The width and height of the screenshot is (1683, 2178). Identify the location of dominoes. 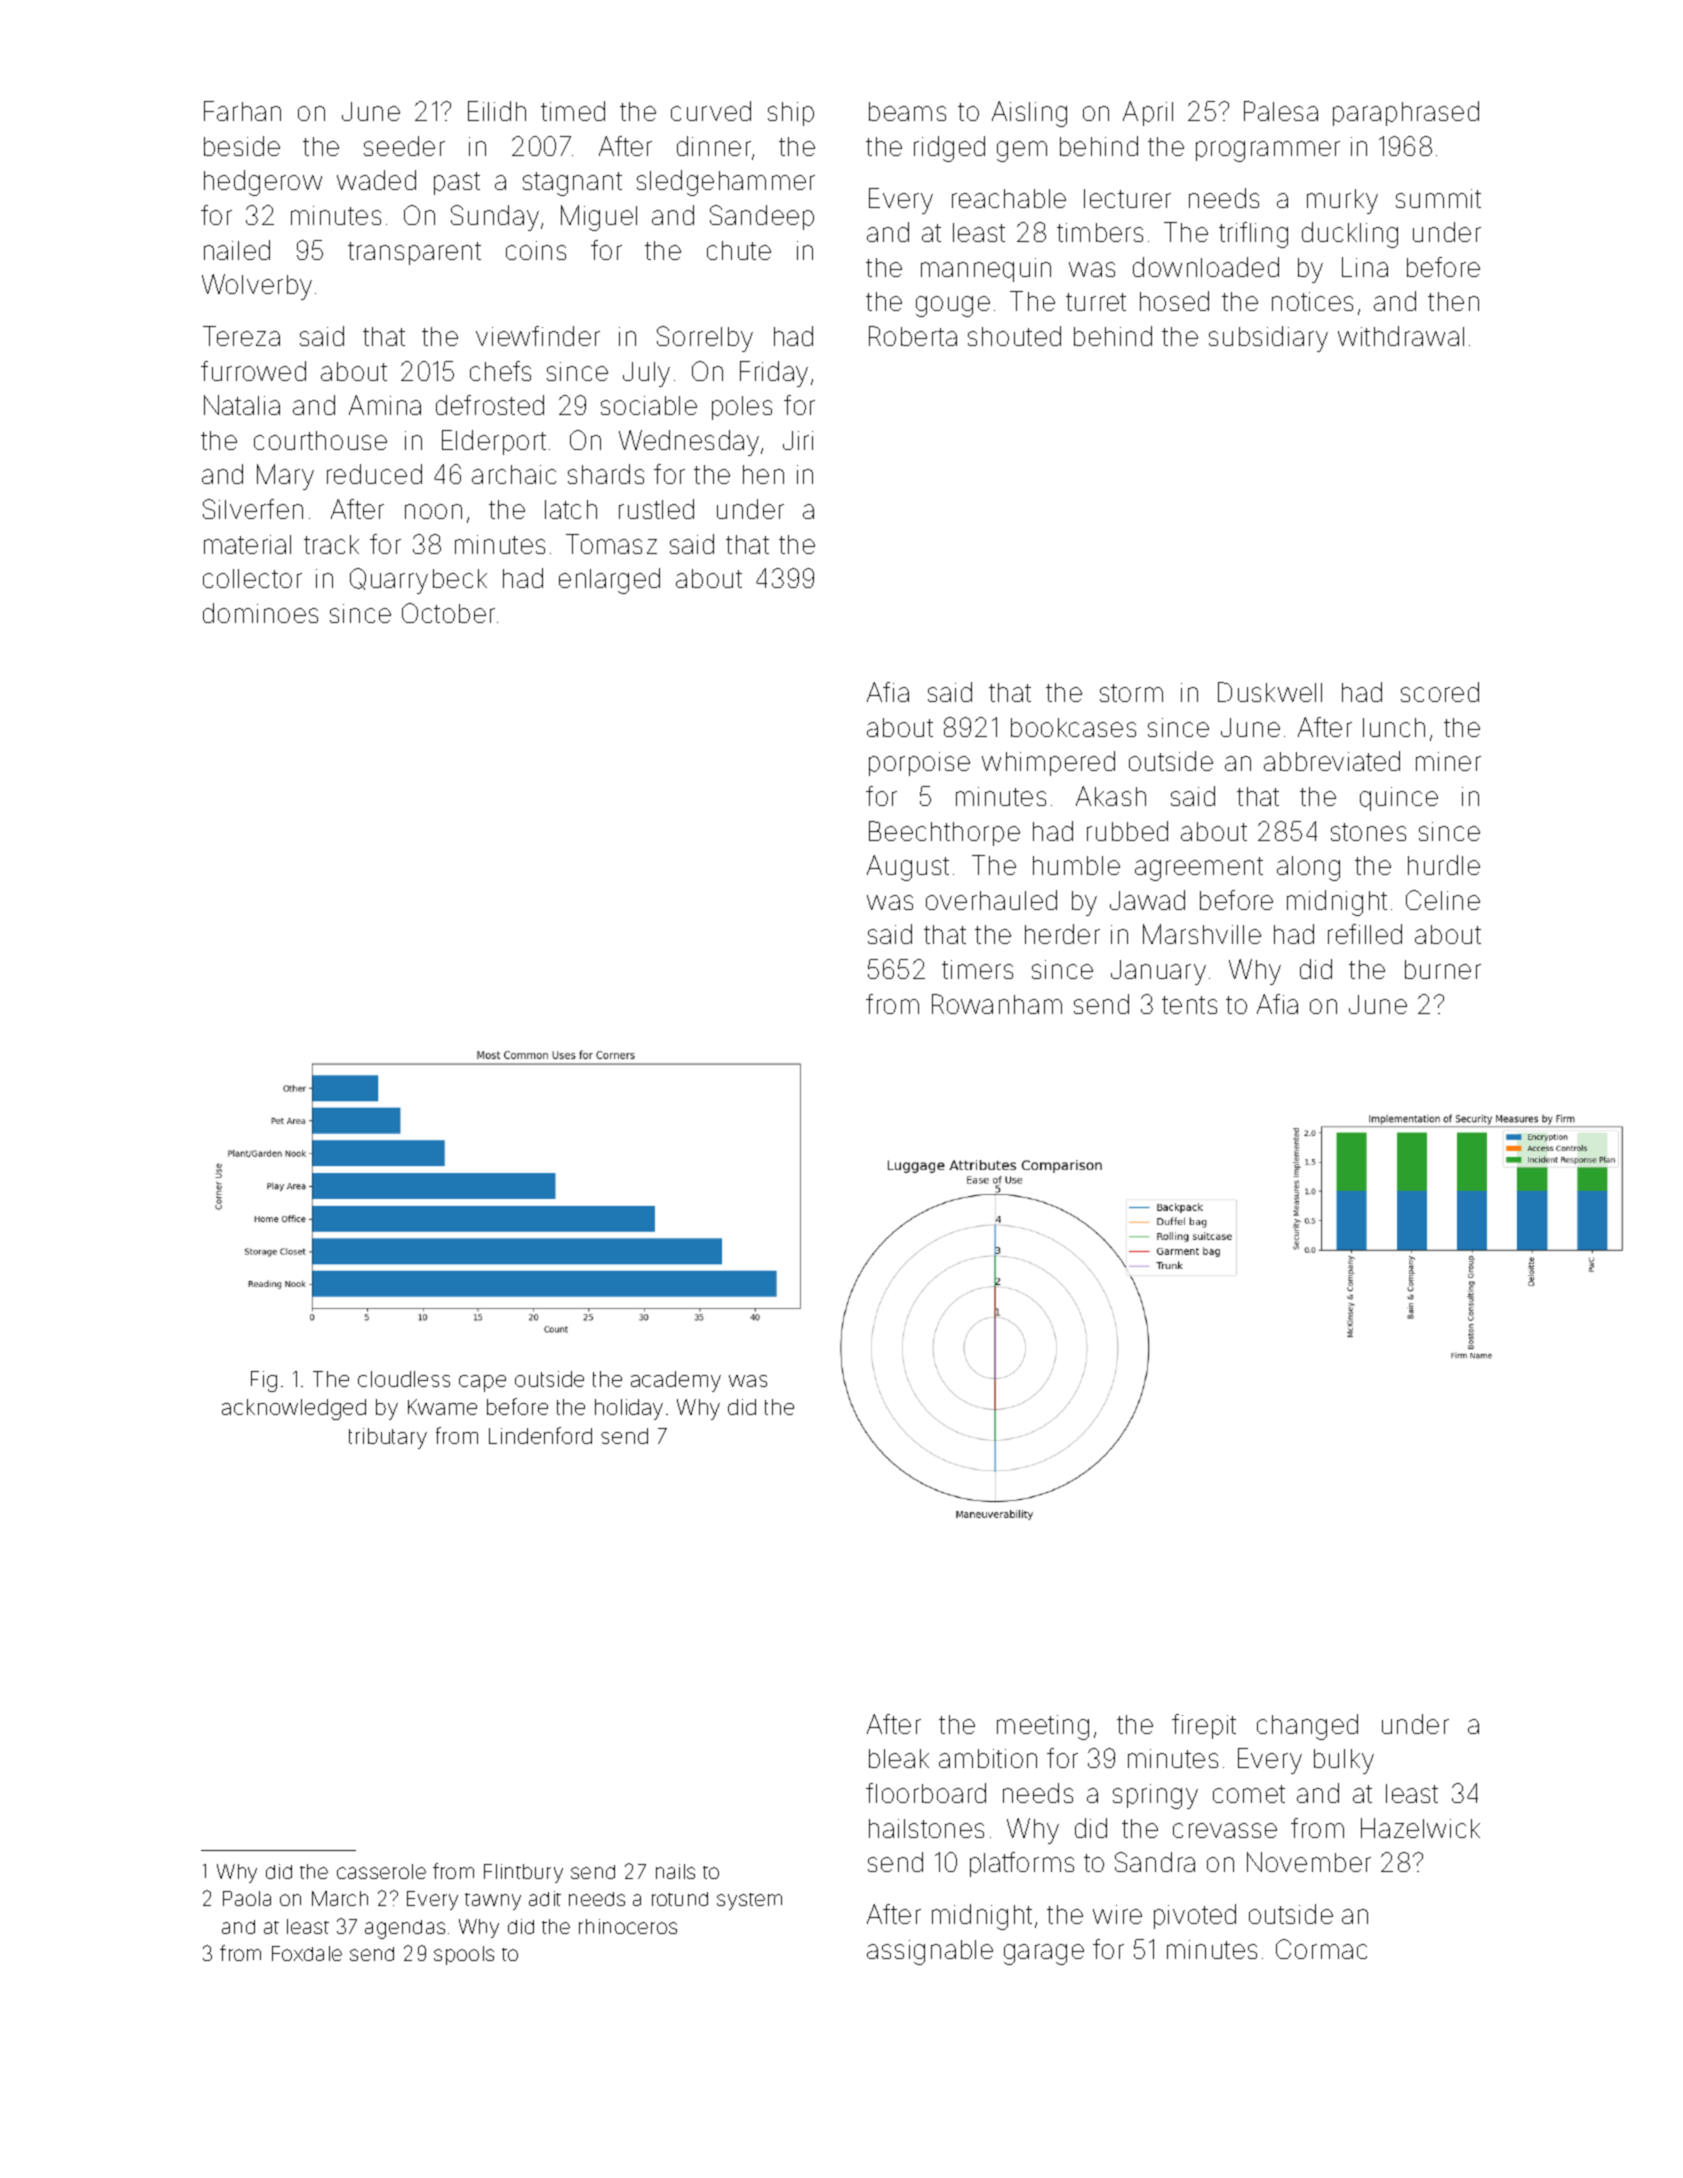
(260, 613).
